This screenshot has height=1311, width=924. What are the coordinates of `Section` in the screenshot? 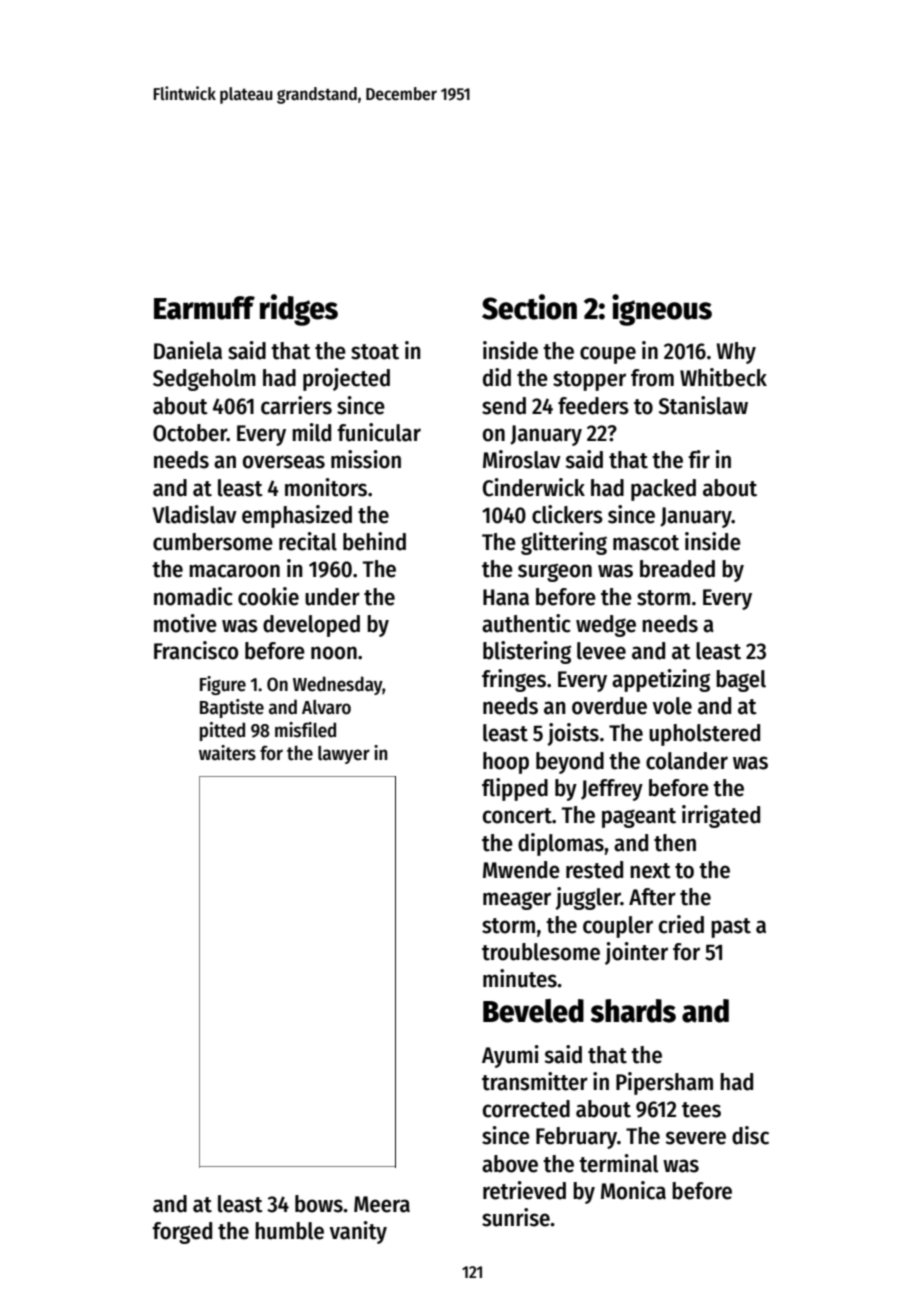 It's located at (529, 307).
